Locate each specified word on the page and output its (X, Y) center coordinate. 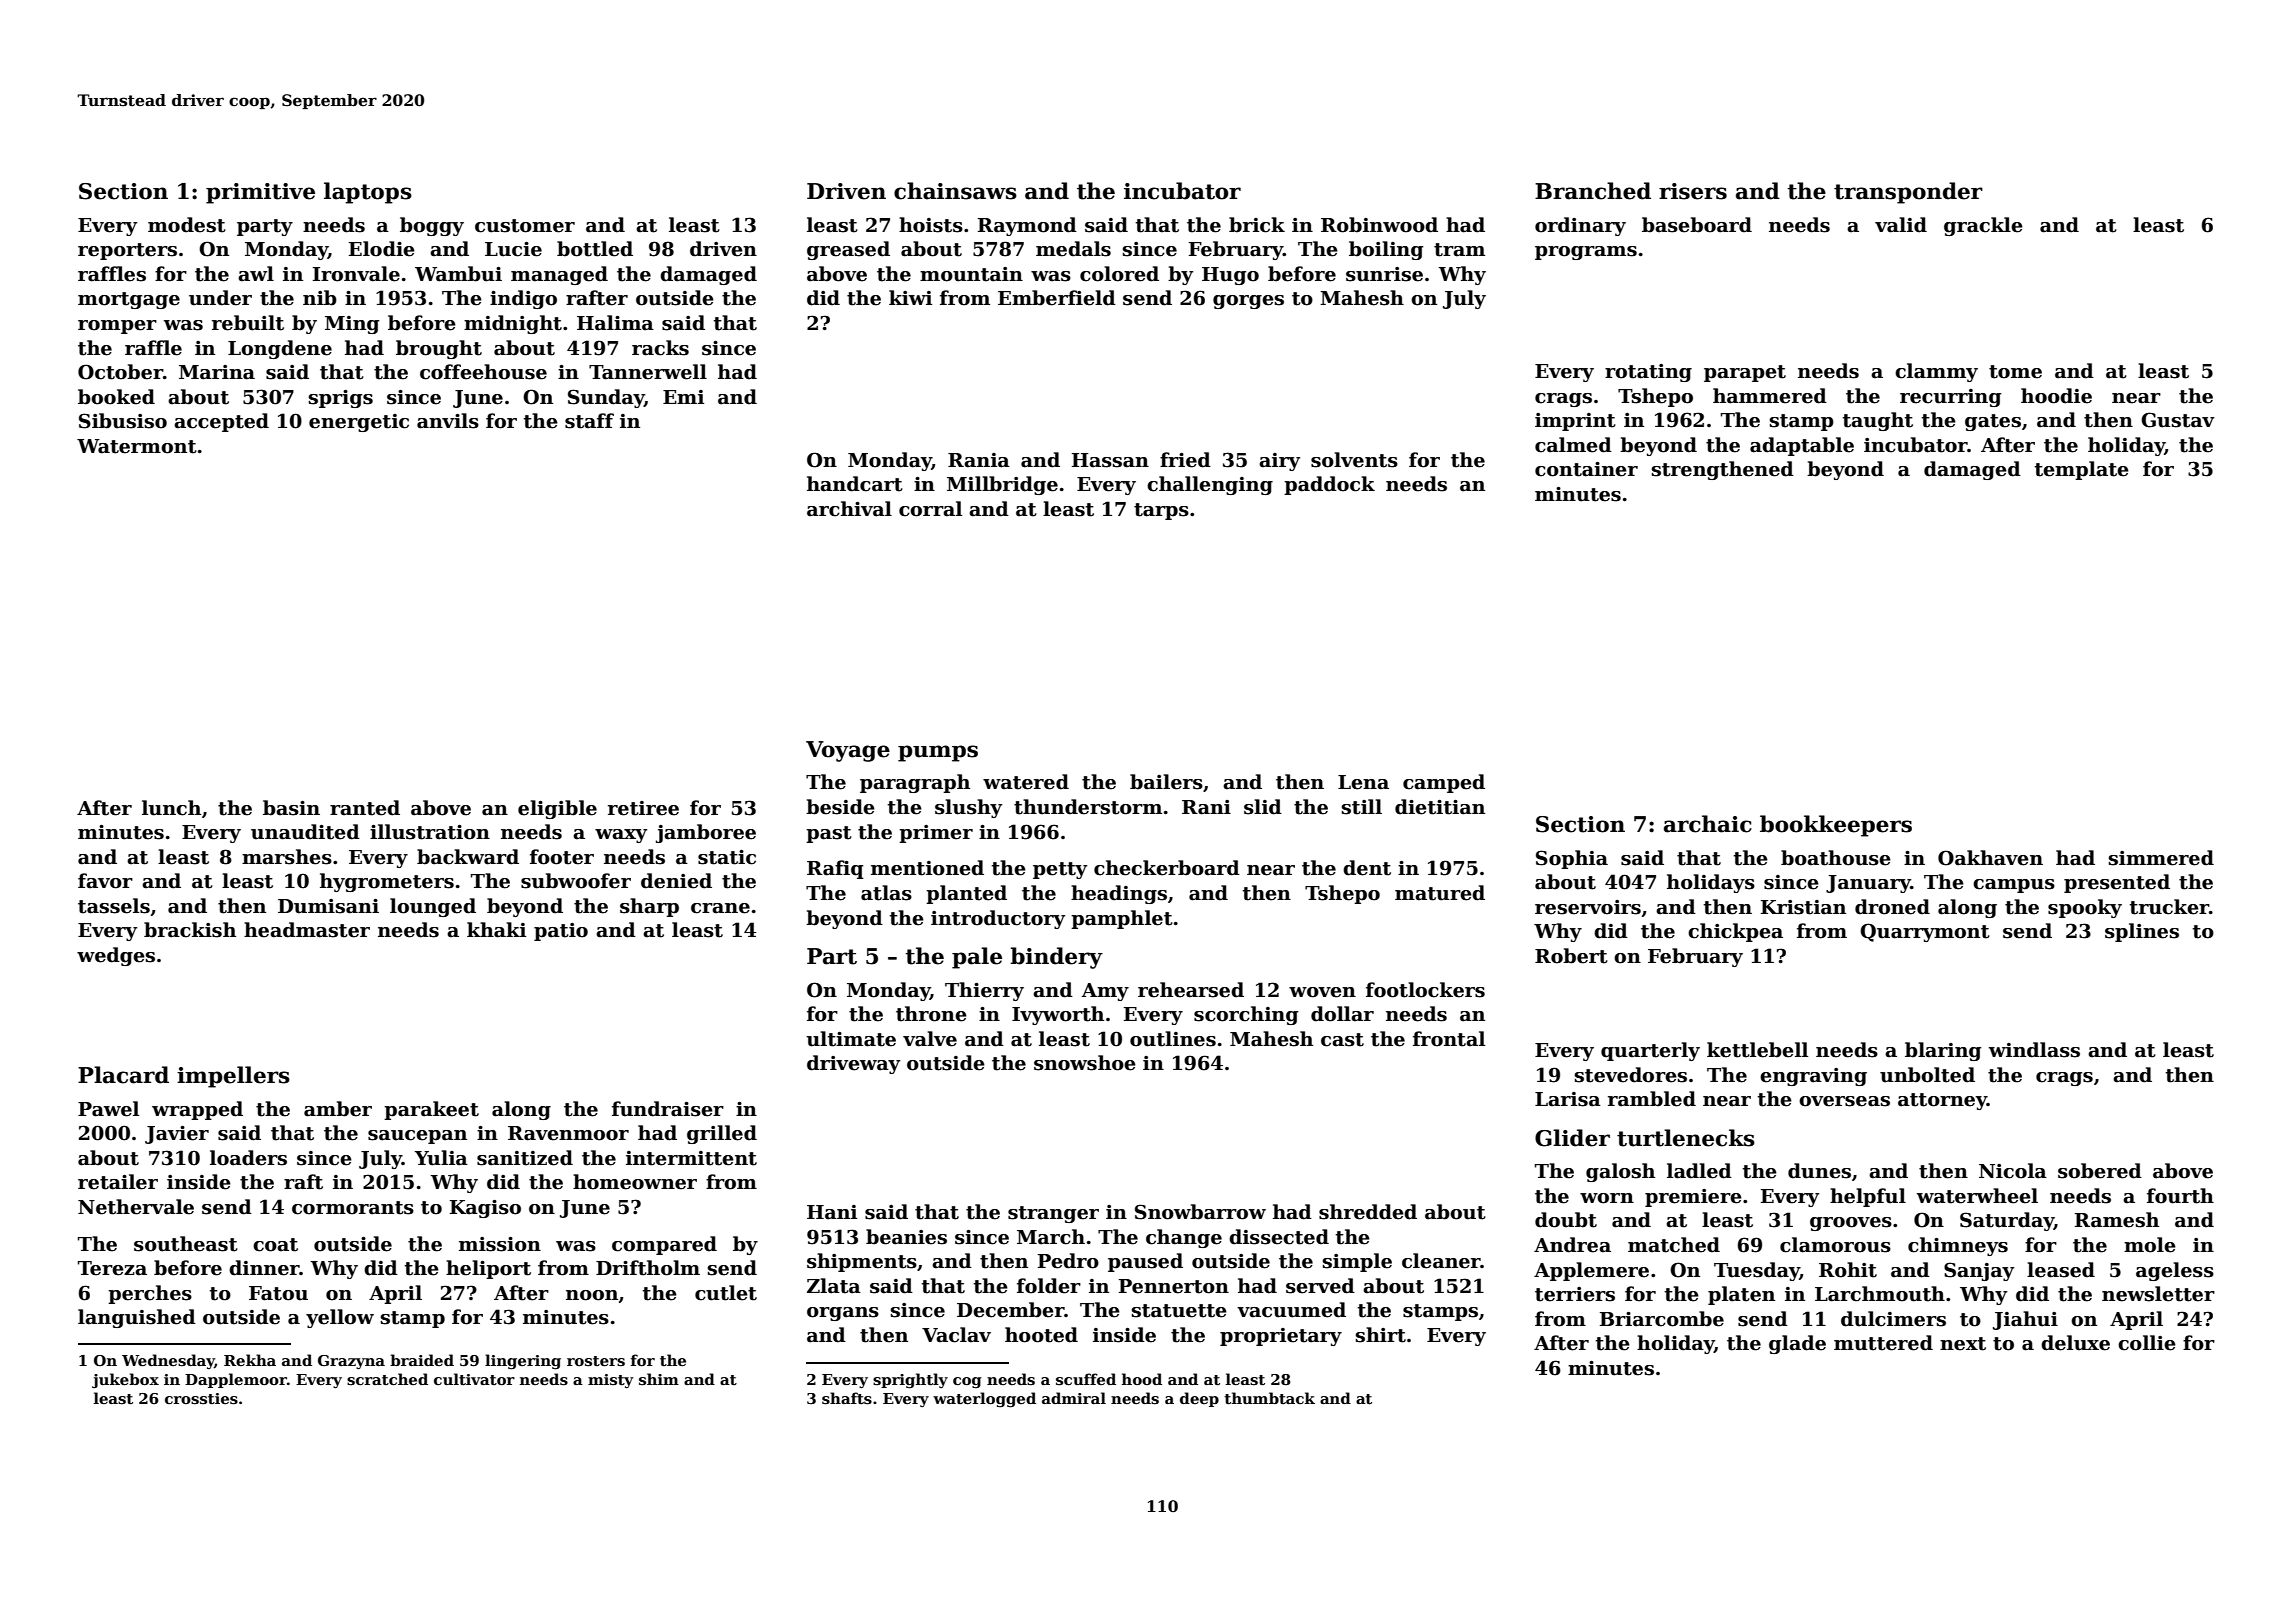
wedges (116, 956)
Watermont (137, 446)
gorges (1248, 302)
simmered (2161, 858)
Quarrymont (1925, 932)
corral (930, 509)
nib (320, 298)
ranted (365, 808)
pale (977, 958)
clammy (1936, 372)
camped (1444, 783)
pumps (938, 753)
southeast (186, 1244)
